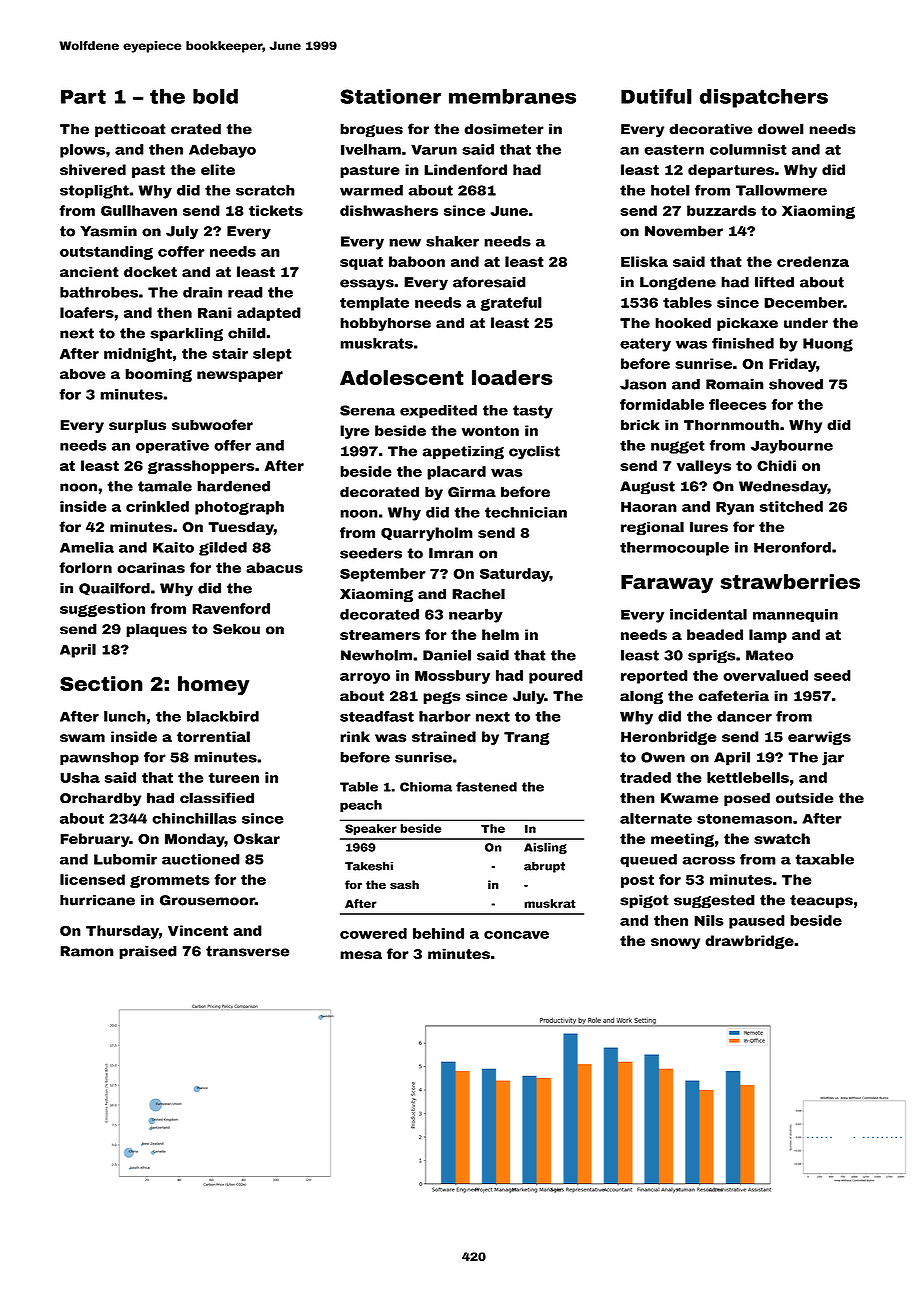 The image size is (924, 1308). Describe the element at coordinates (770, 655) in the image. I see `Mateo` at that location.
